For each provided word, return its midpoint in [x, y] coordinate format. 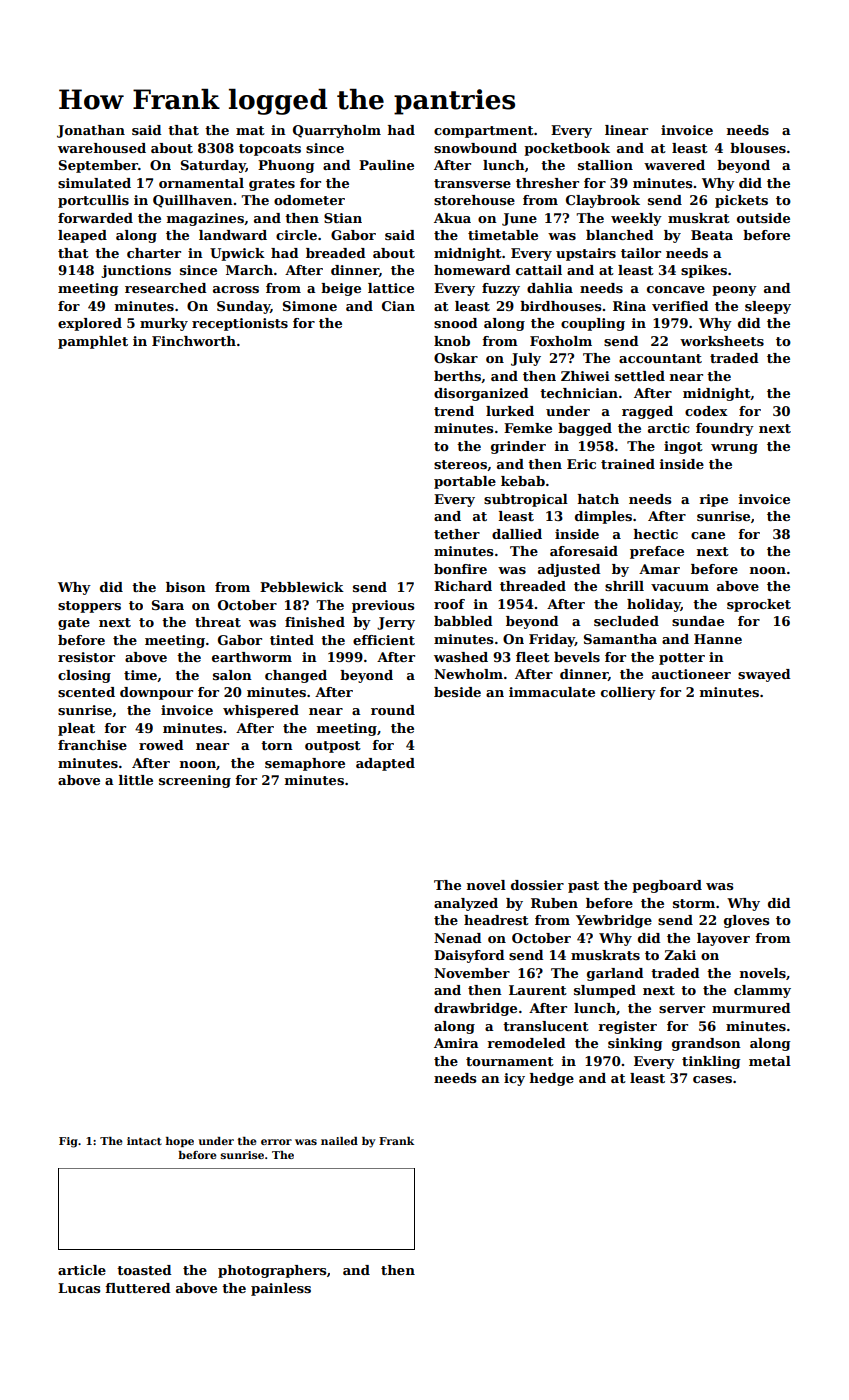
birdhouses [560, 306]
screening [195, 781]
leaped [82, 236]
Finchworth [194, 341]
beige [341, 289]
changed [296, 676]
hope [180, 1142]
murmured [751, 1008]
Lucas [79, 1288]
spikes [704, 271]
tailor [641, 253]
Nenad [458, 938]
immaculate [552, 692]
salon [232, 675]
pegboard [667, 886]
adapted [385, 764]
